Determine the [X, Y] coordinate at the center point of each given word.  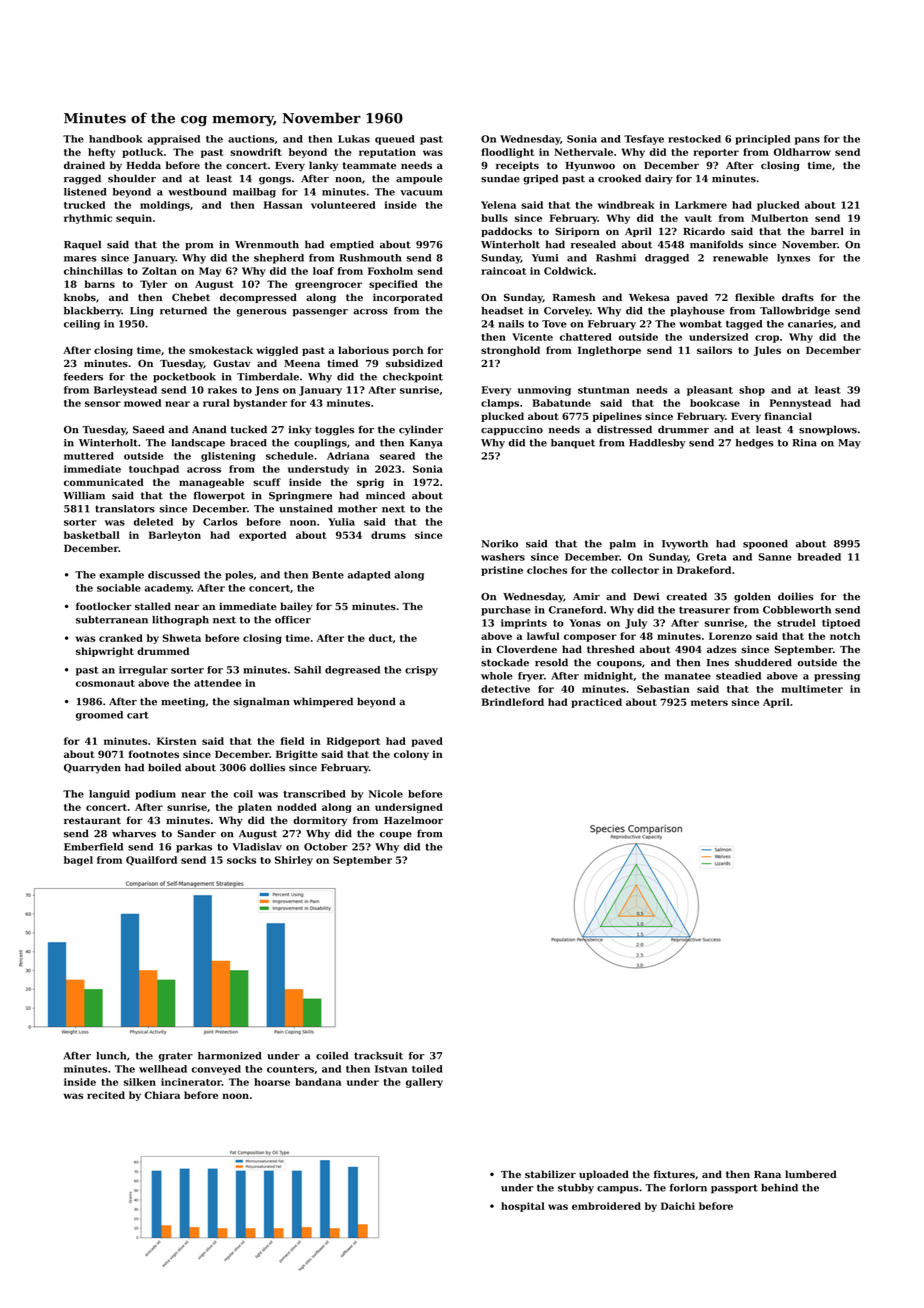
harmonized [230, 1056]
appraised [174, 140]
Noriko [500, 544]
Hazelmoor [413, 820]
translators [125, 509]
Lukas [354, 139]
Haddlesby [657, 444]
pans [807, 141]
